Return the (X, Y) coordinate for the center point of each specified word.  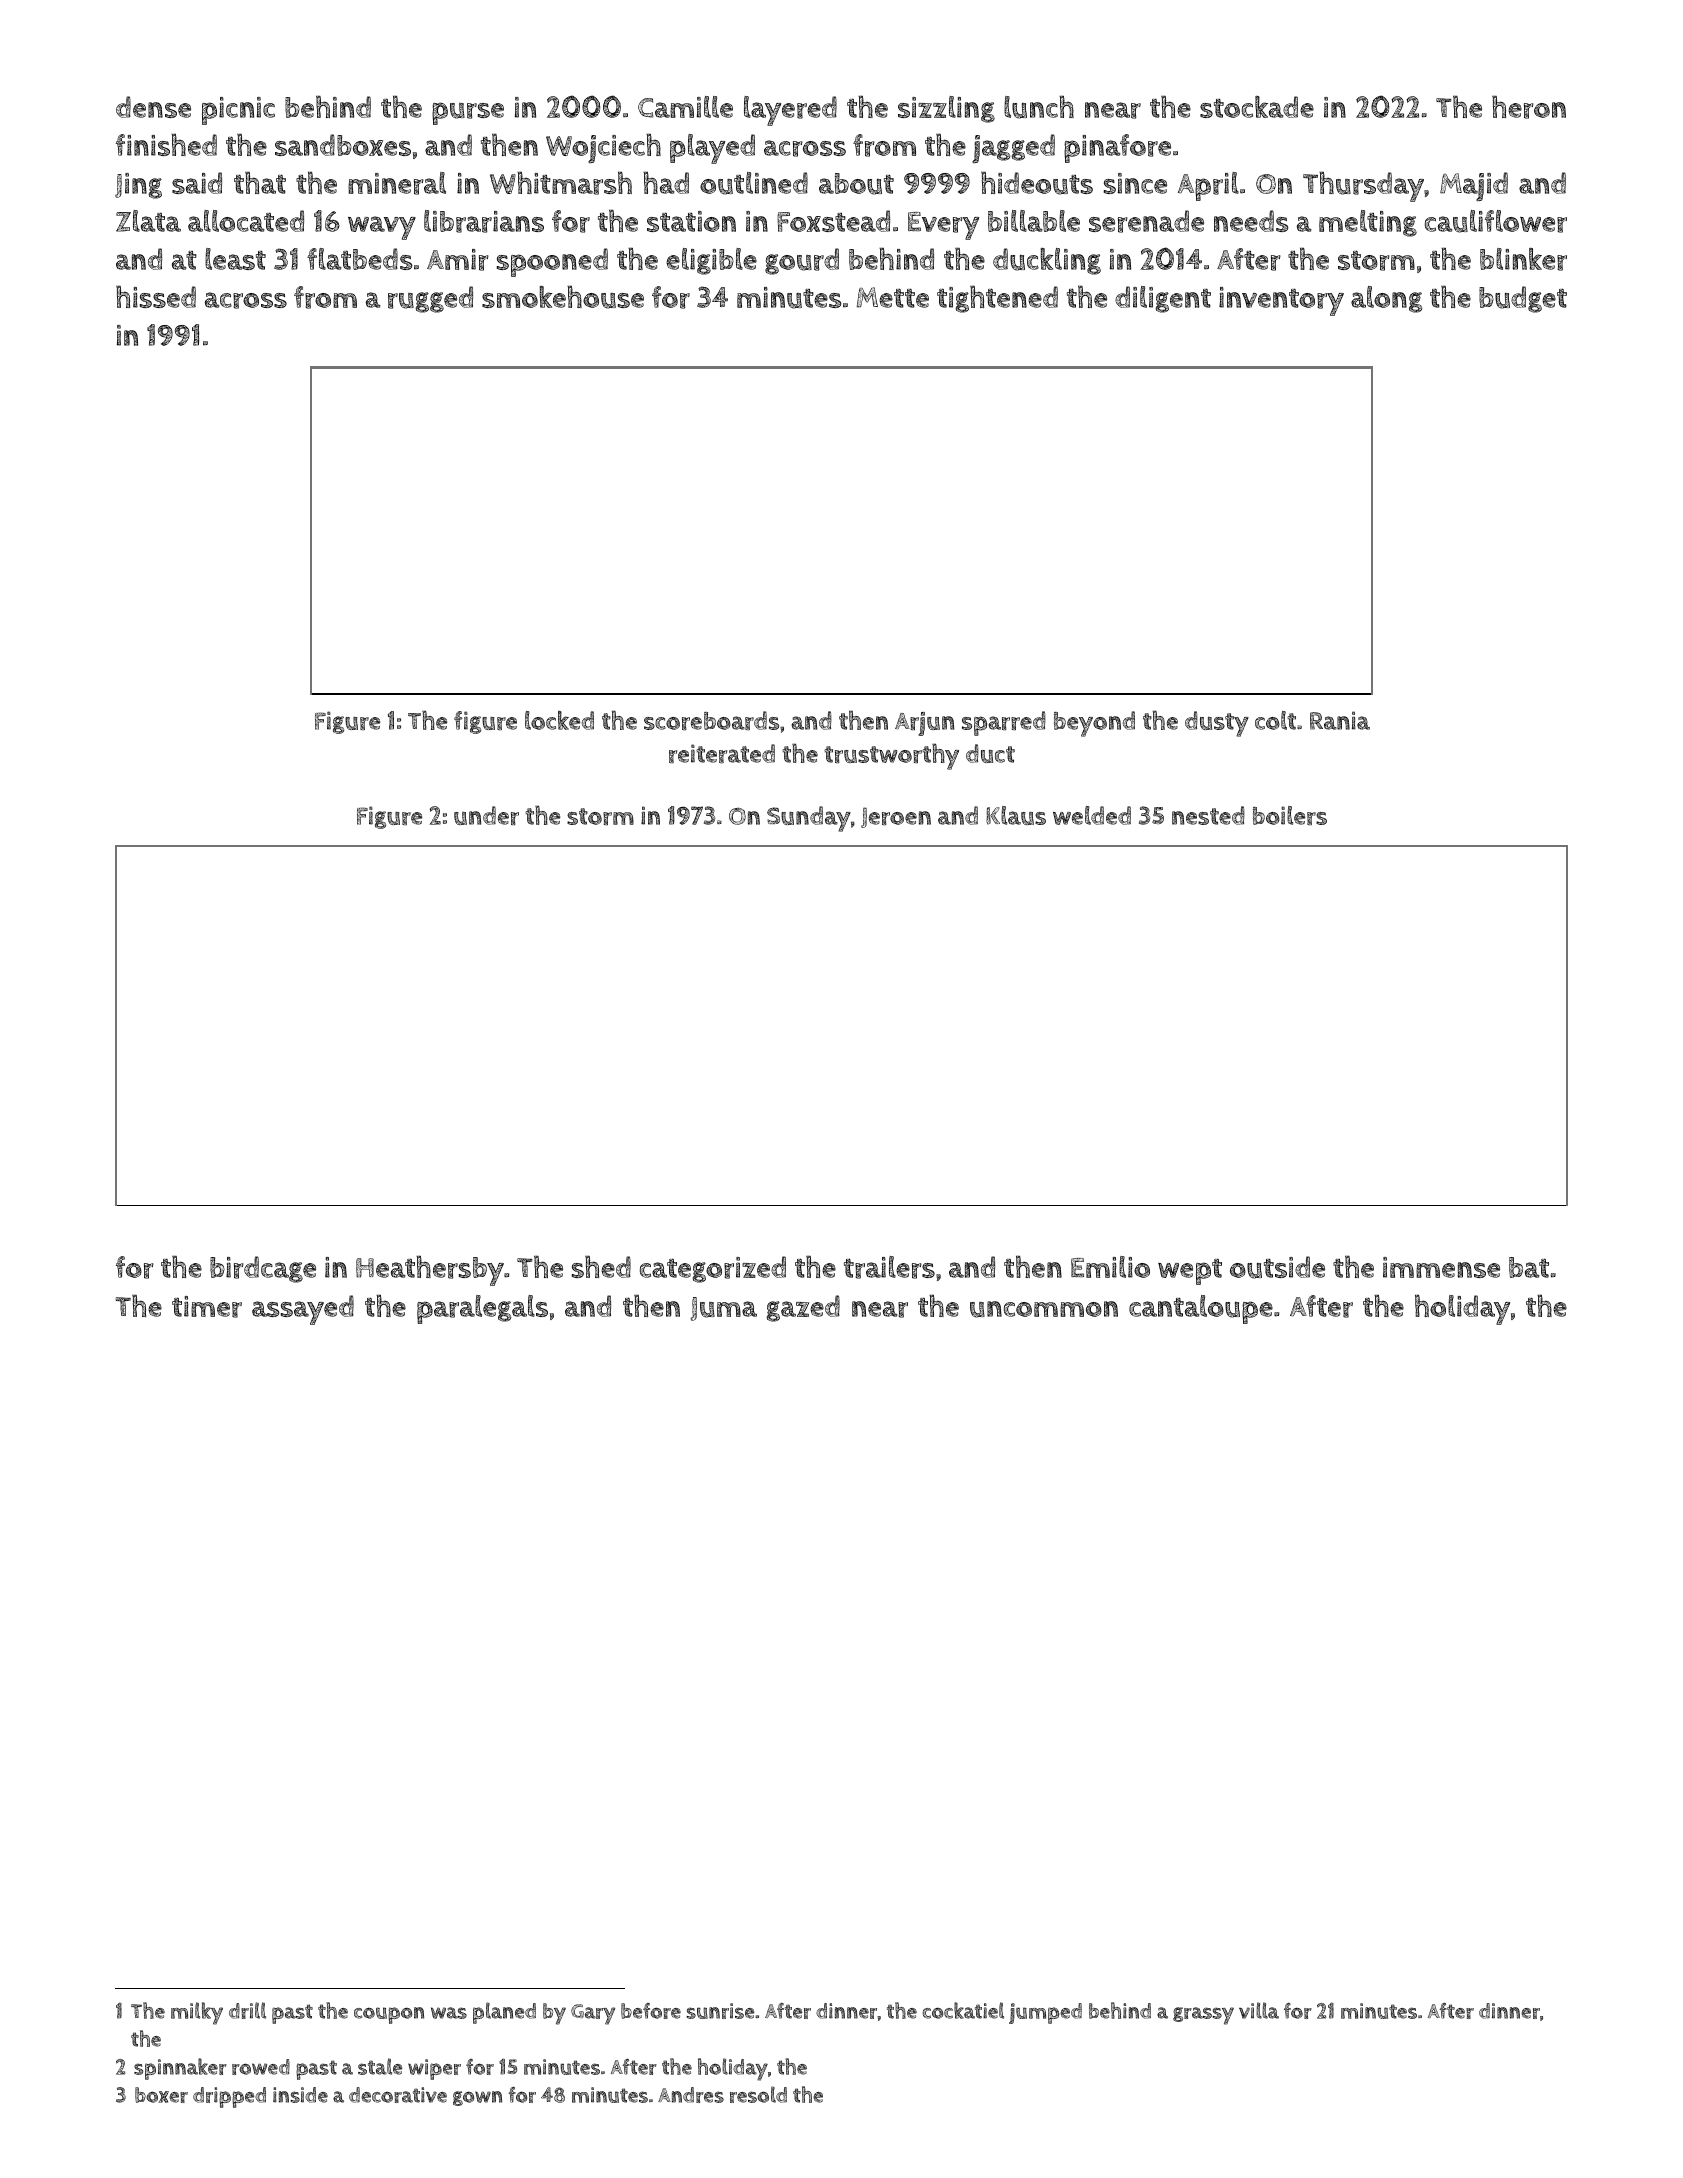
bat (1529, 1267)
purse (468, 113)
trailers (889, 1267)
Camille (685, 107)
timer (207, 1307)
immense (1441, 1267)
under (486, 815)
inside (300, 2095)
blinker (1523, 259)
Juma (724, 1309)
